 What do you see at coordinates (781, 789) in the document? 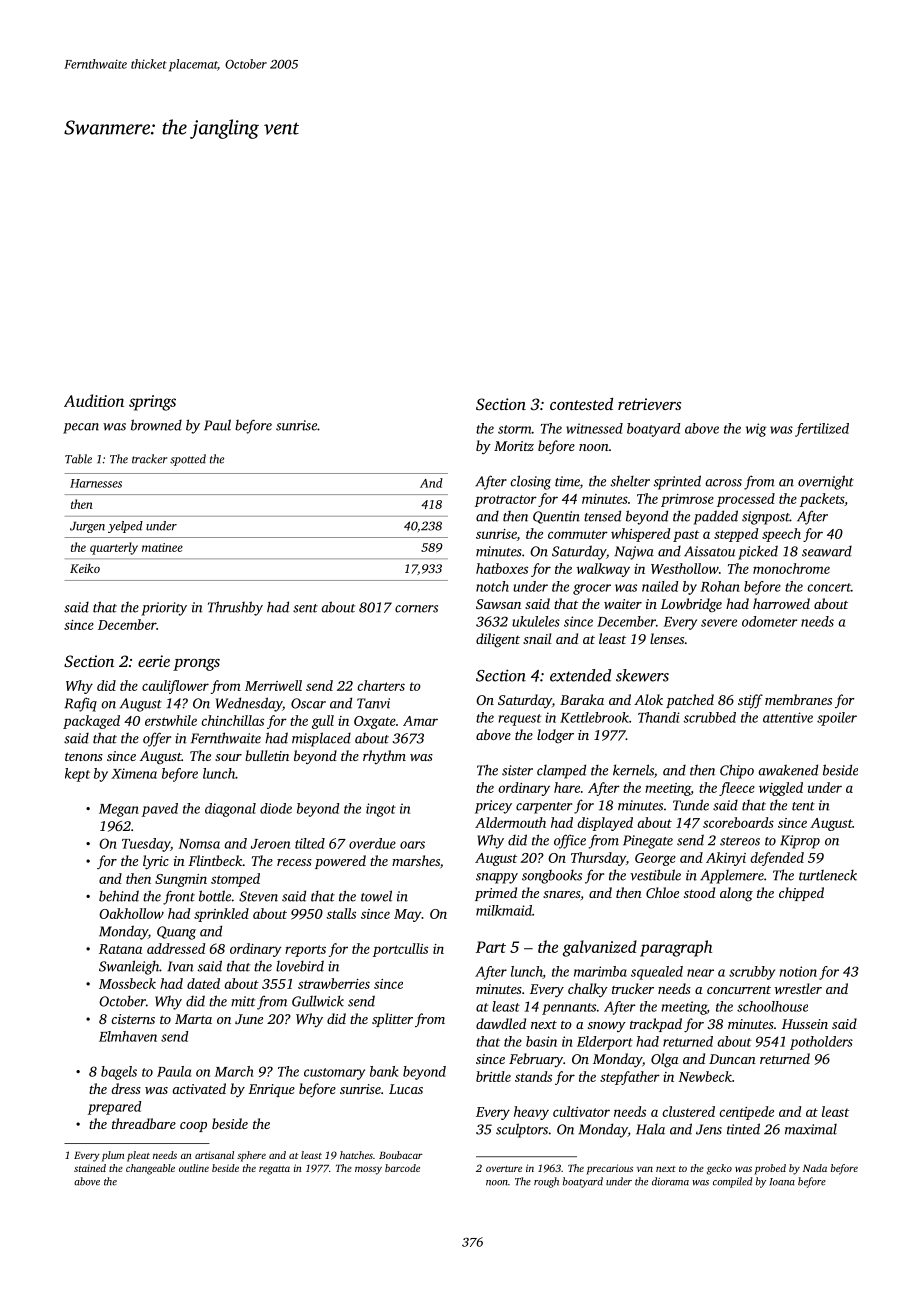
I see `wiggled` at bounding box center [781, 789].
